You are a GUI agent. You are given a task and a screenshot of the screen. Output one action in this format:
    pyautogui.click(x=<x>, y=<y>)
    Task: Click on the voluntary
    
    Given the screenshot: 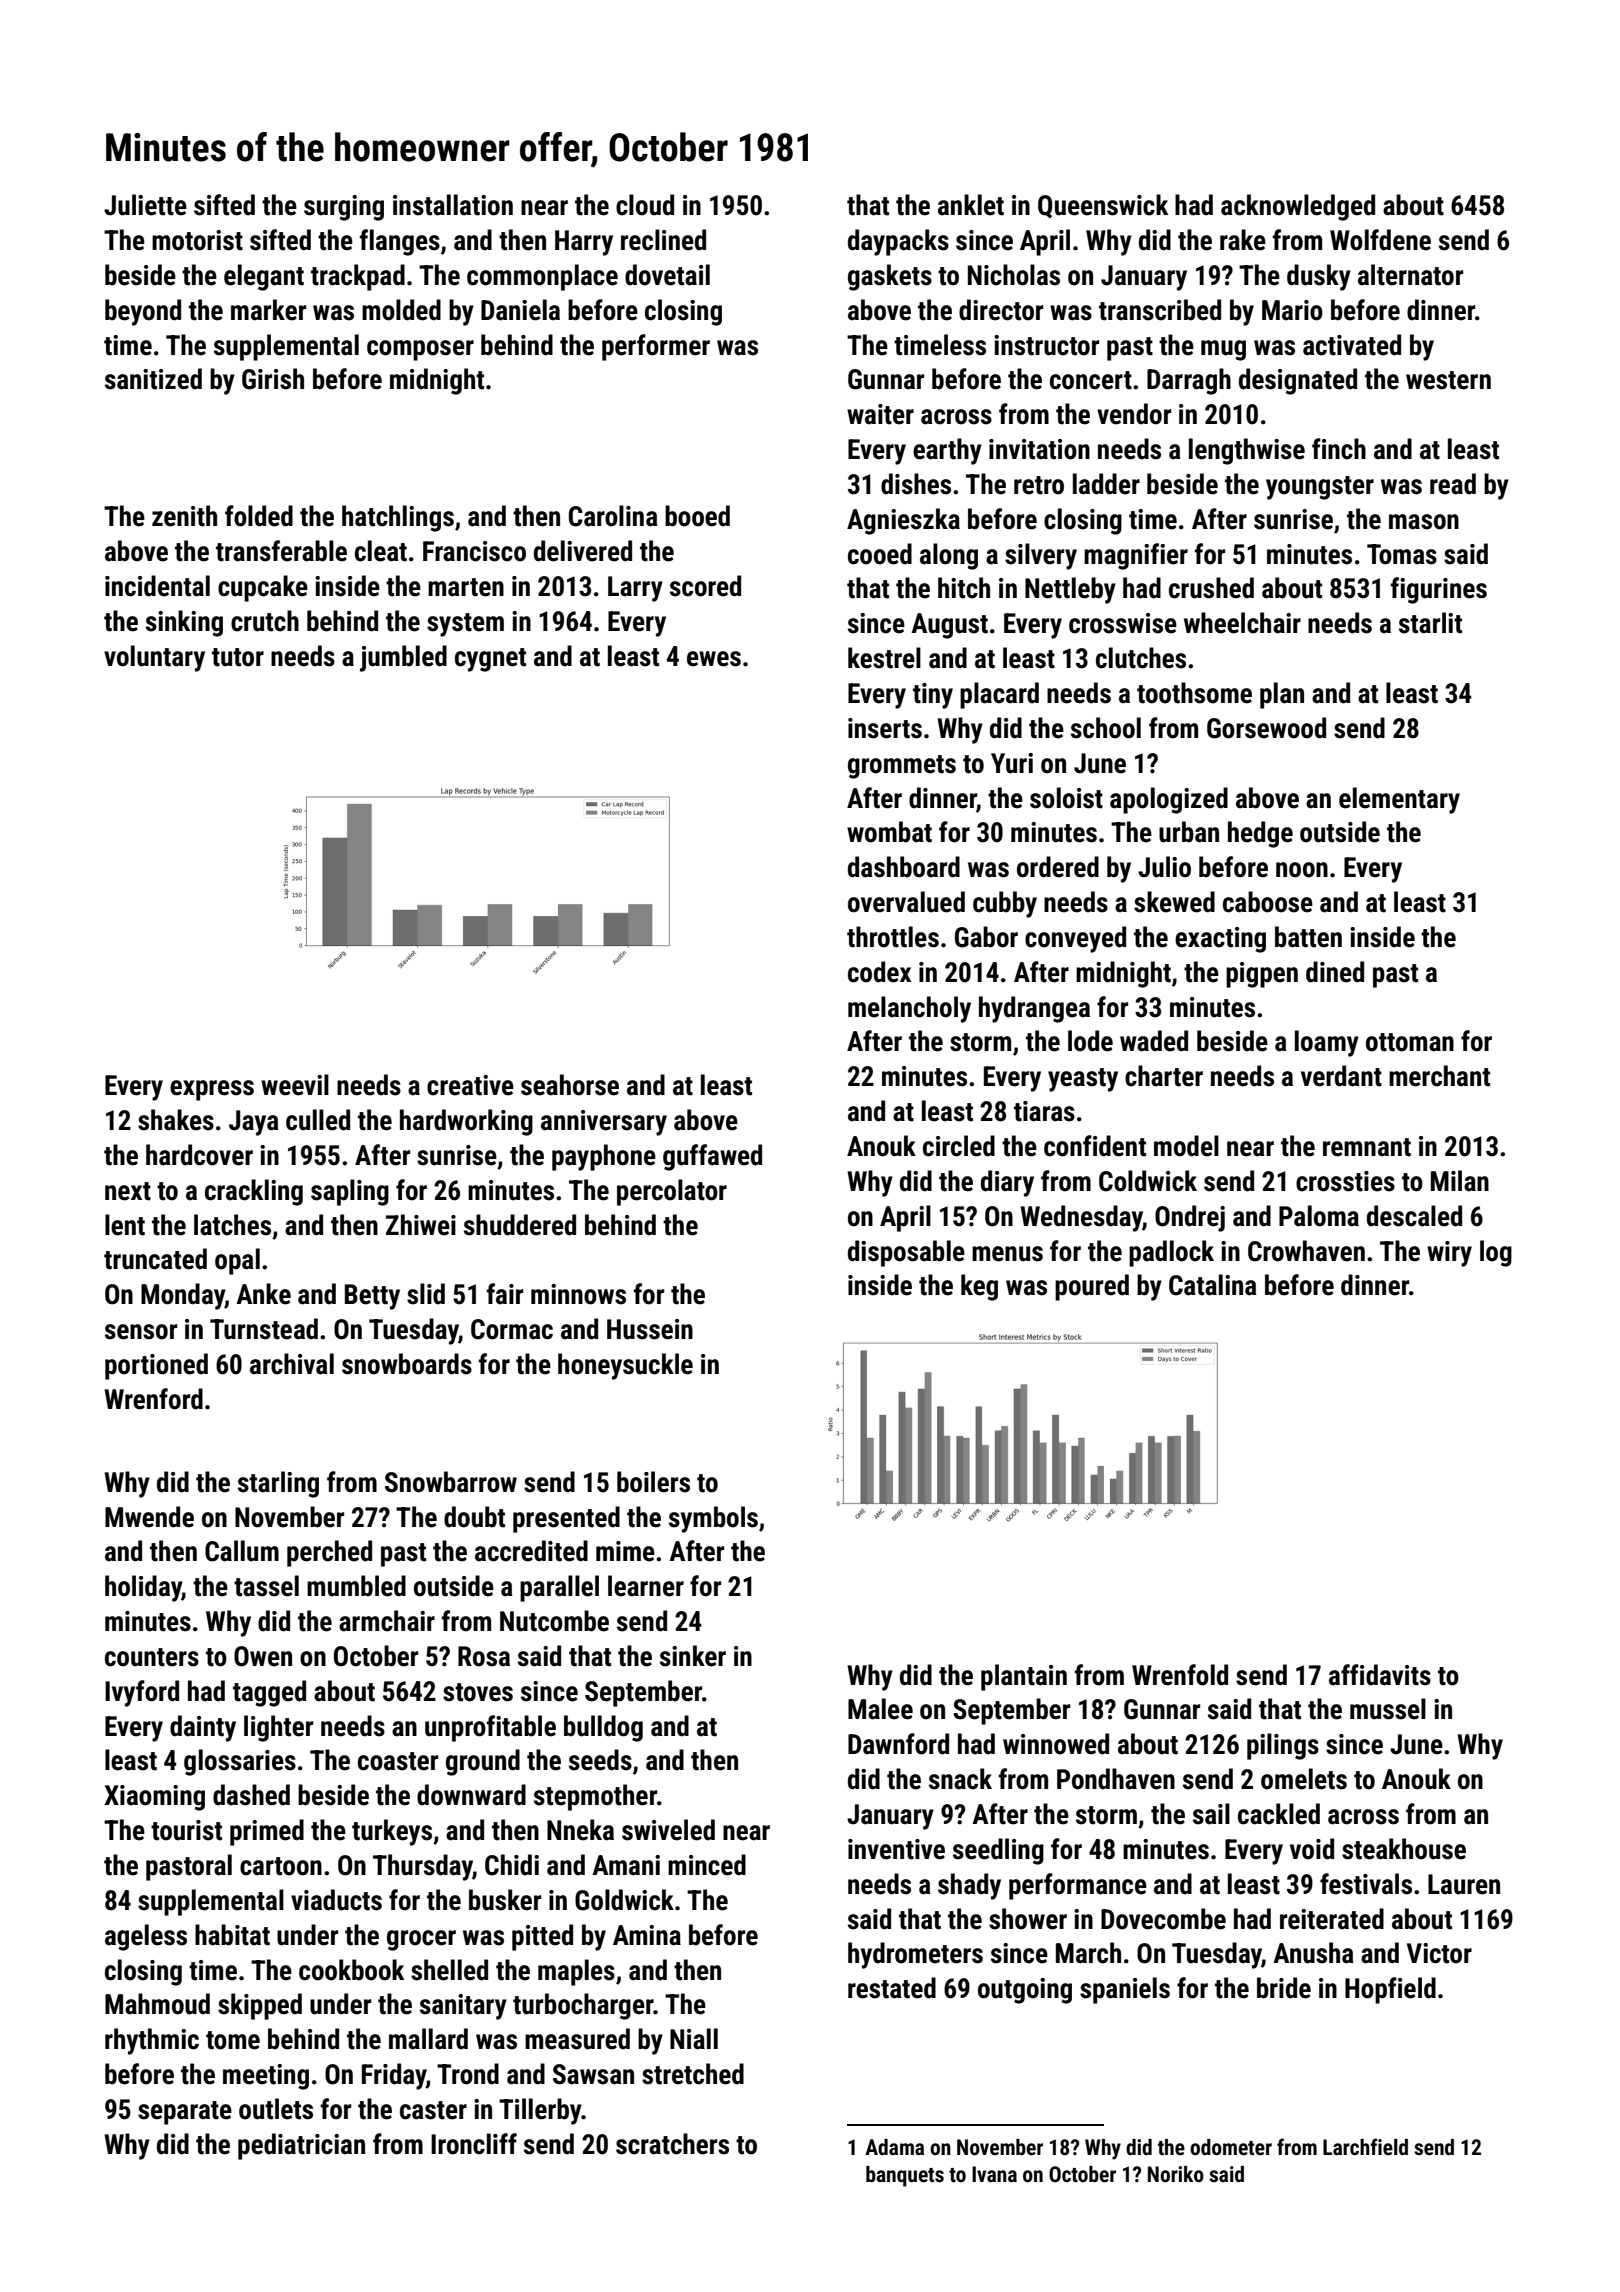 What is the action you would take?
    pyautogui.click(x=154, y=658)
